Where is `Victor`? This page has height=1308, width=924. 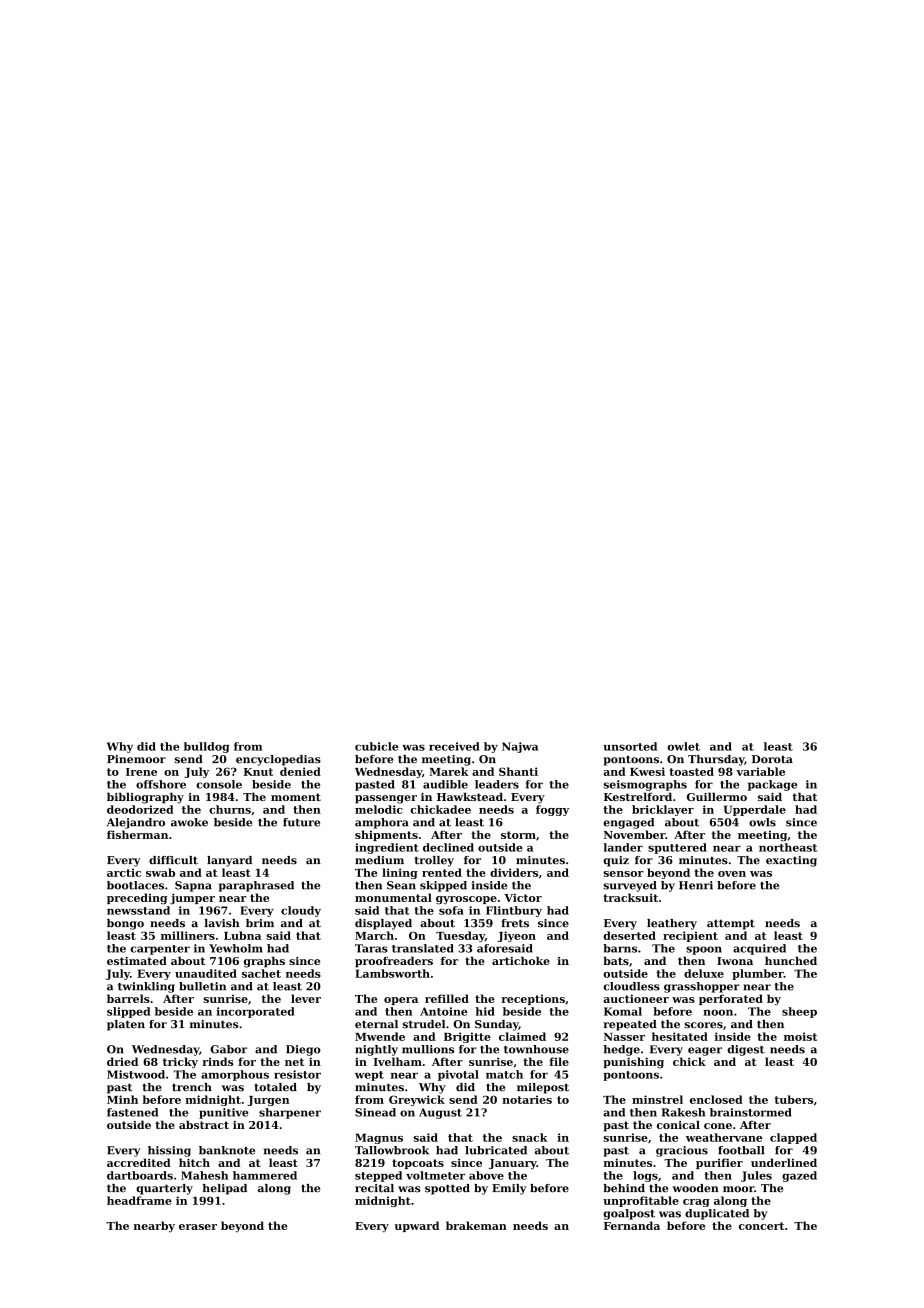
Victor is located at coordinates (523, 897).
